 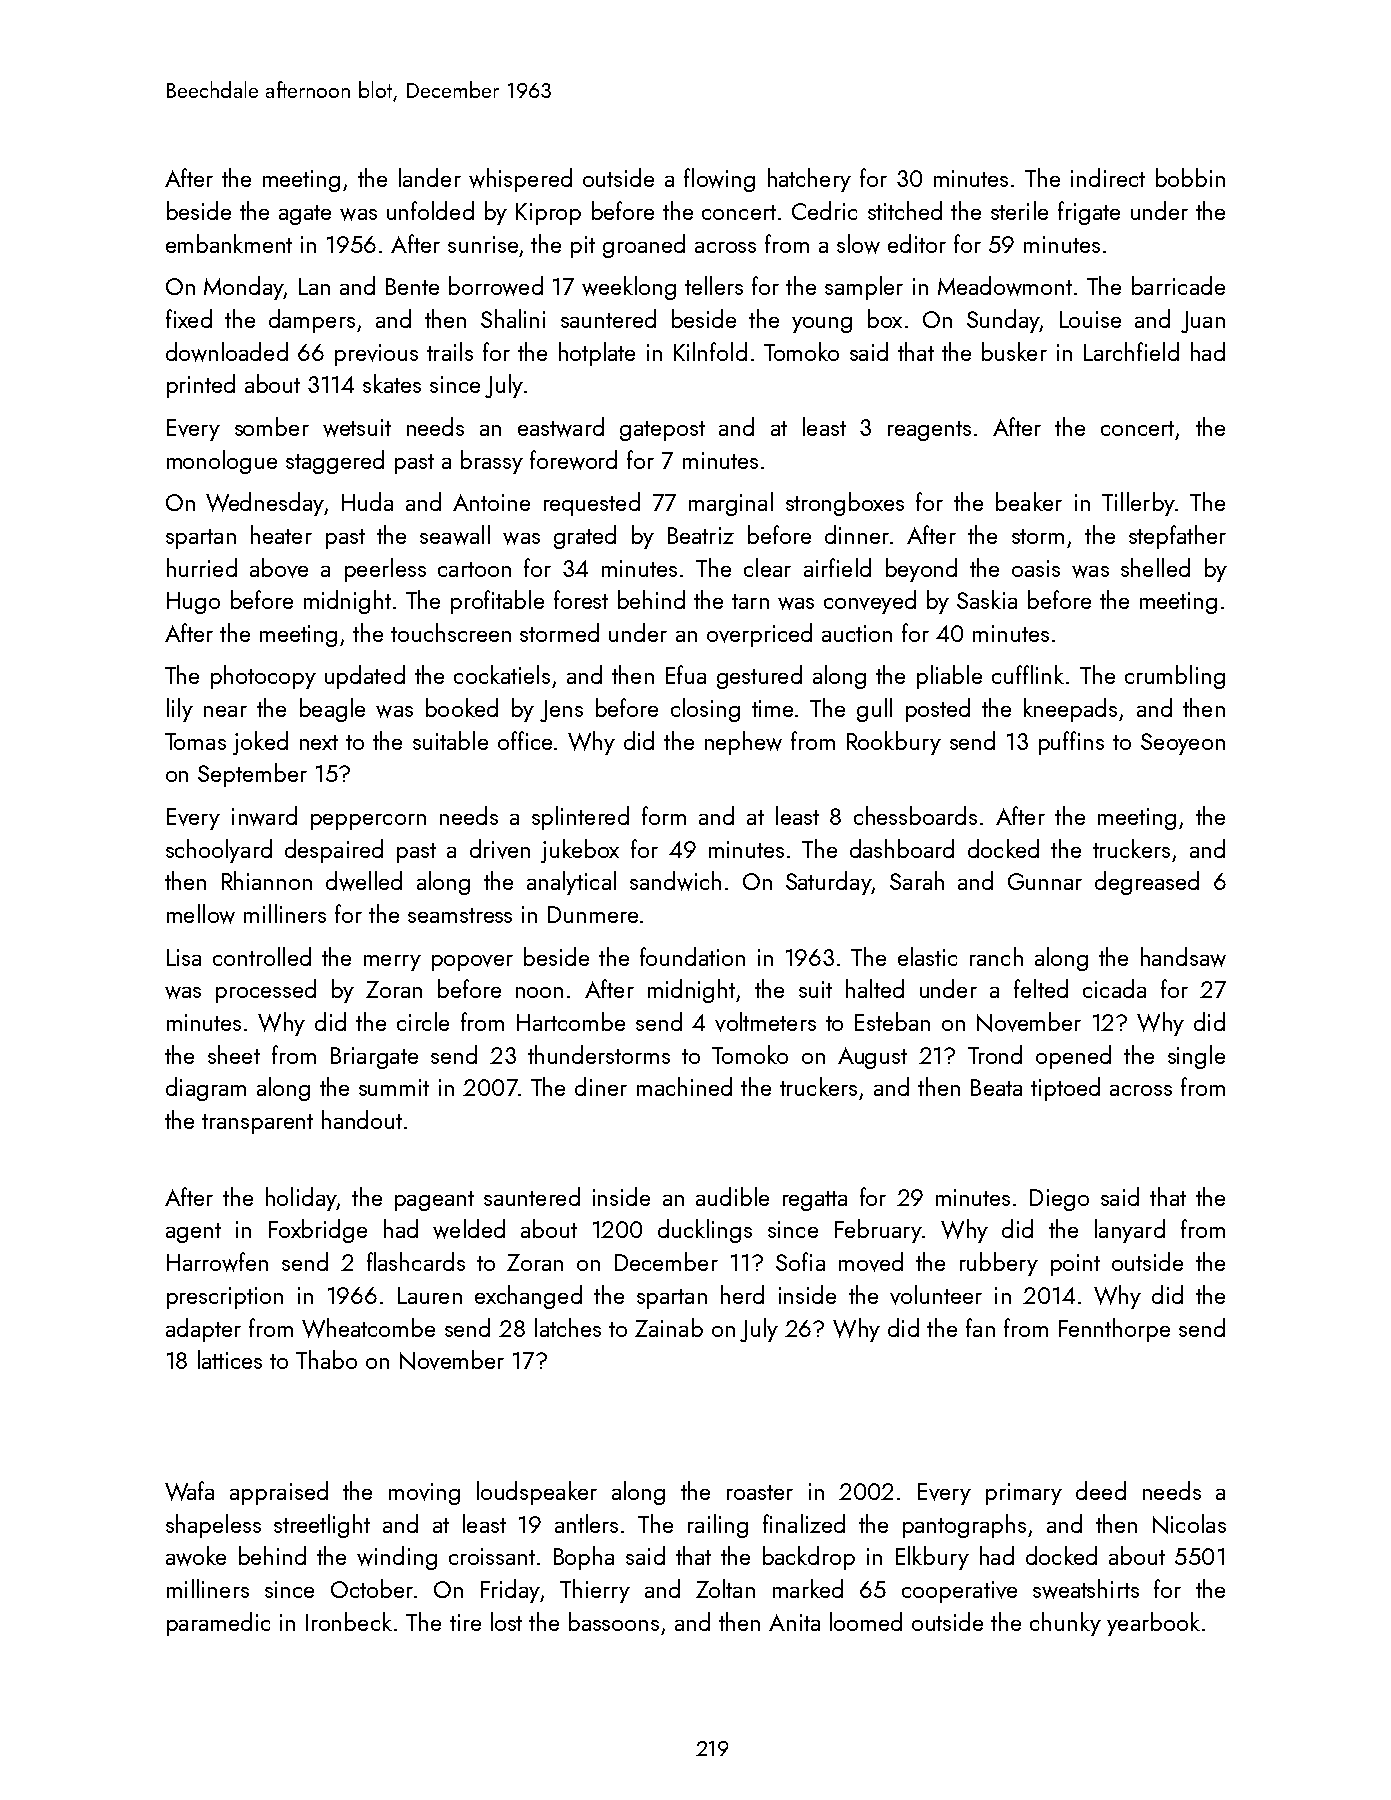 What do you see at coordinates (870, 602) in the screenshot?
I see `conveyed` at bounding box center [870, 602].
